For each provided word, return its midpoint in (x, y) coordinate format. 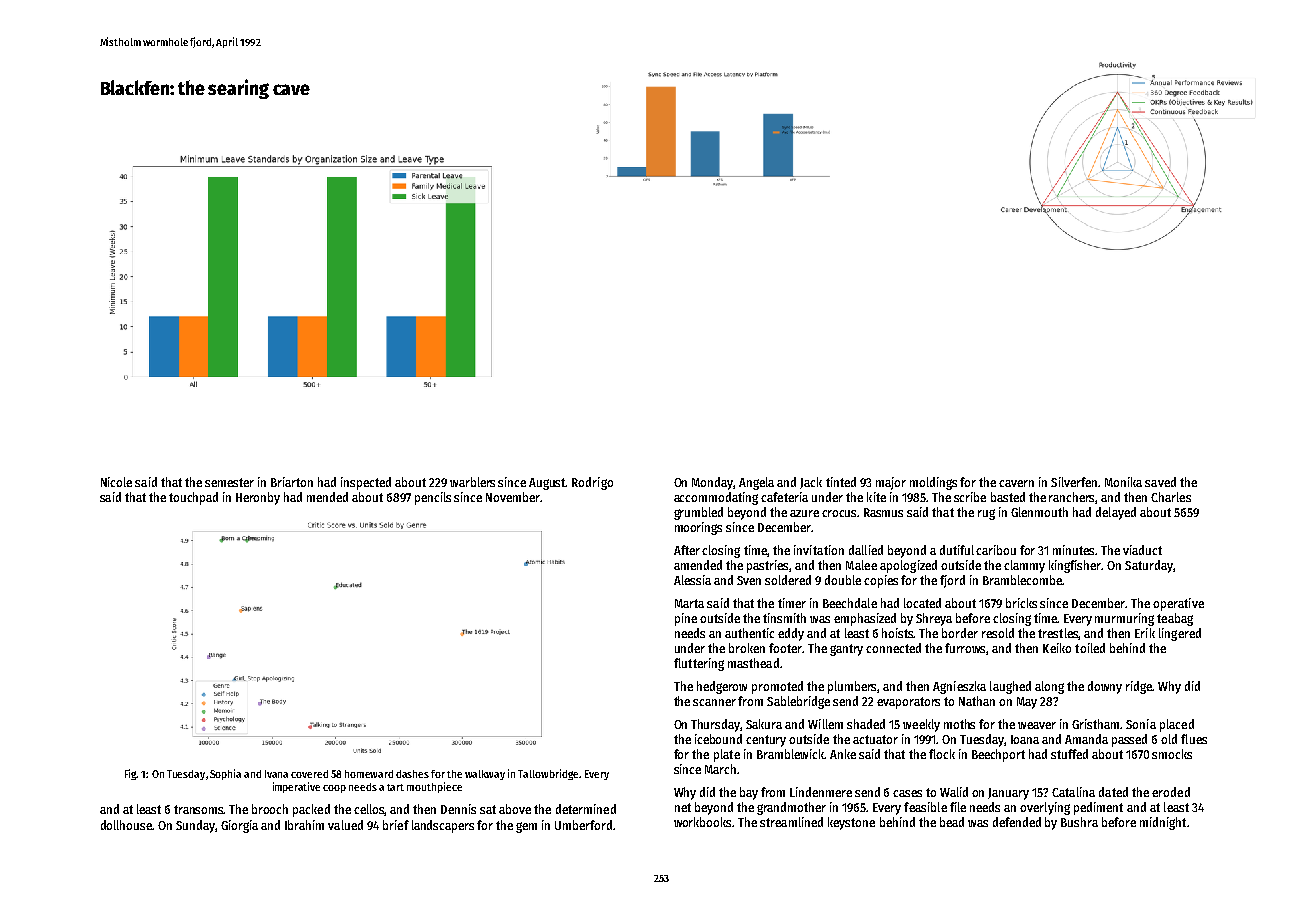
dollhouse (127, 825)
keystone (851, 823)
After (687, 550)
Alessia (692, 580)
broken (747, 648)
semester (229, 482)
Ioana (1025, 739)
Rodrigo (592, 483)
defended (1017, 822)
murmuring (1124, 619)
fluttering (699, 664)
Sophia (225, 774)
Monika (1123, 482)
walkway (485, 775)
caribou (996, 550)
